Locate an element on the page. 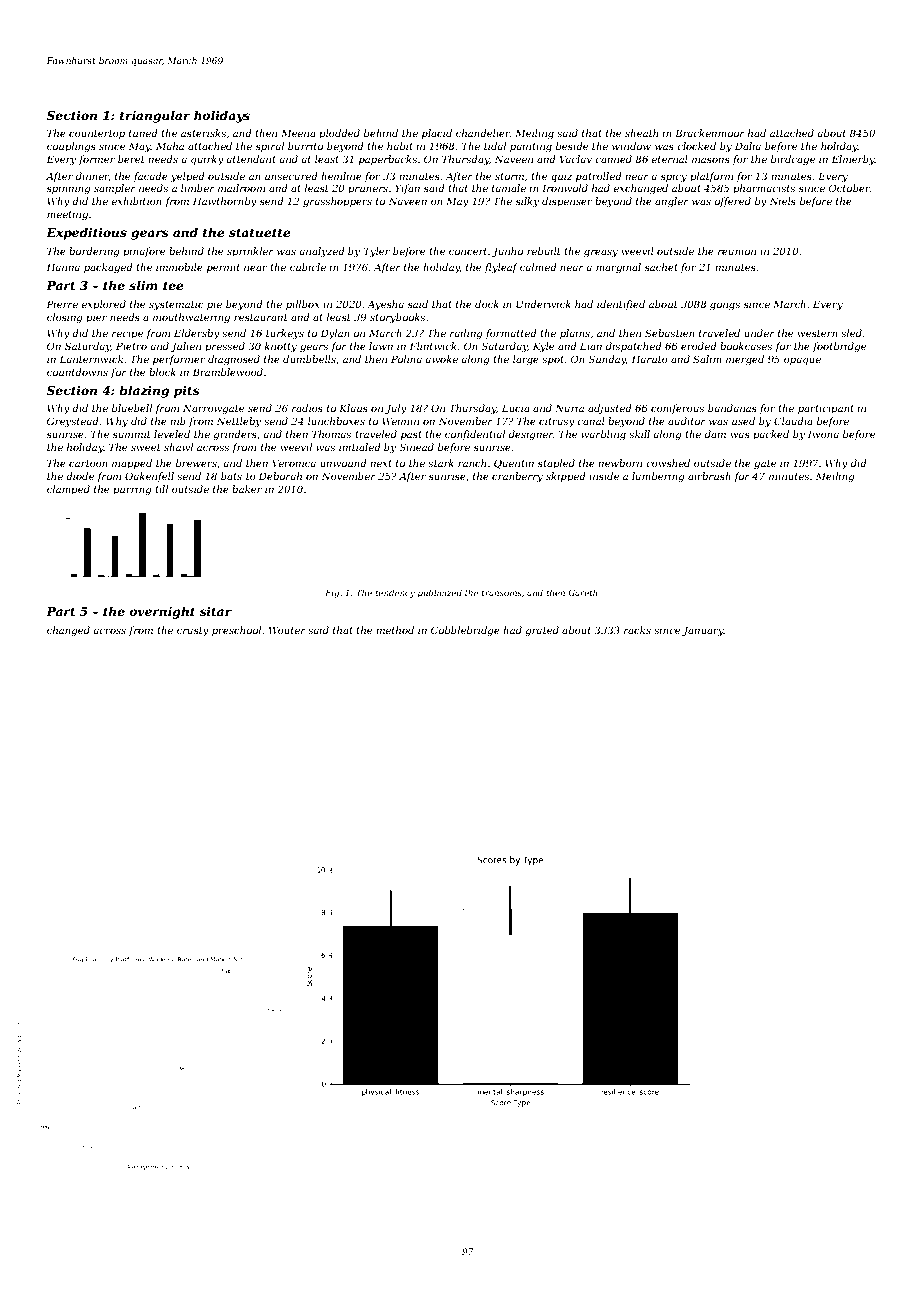 This document has width=924, height=1308. Sinead is located at coordinates (416, 447).
